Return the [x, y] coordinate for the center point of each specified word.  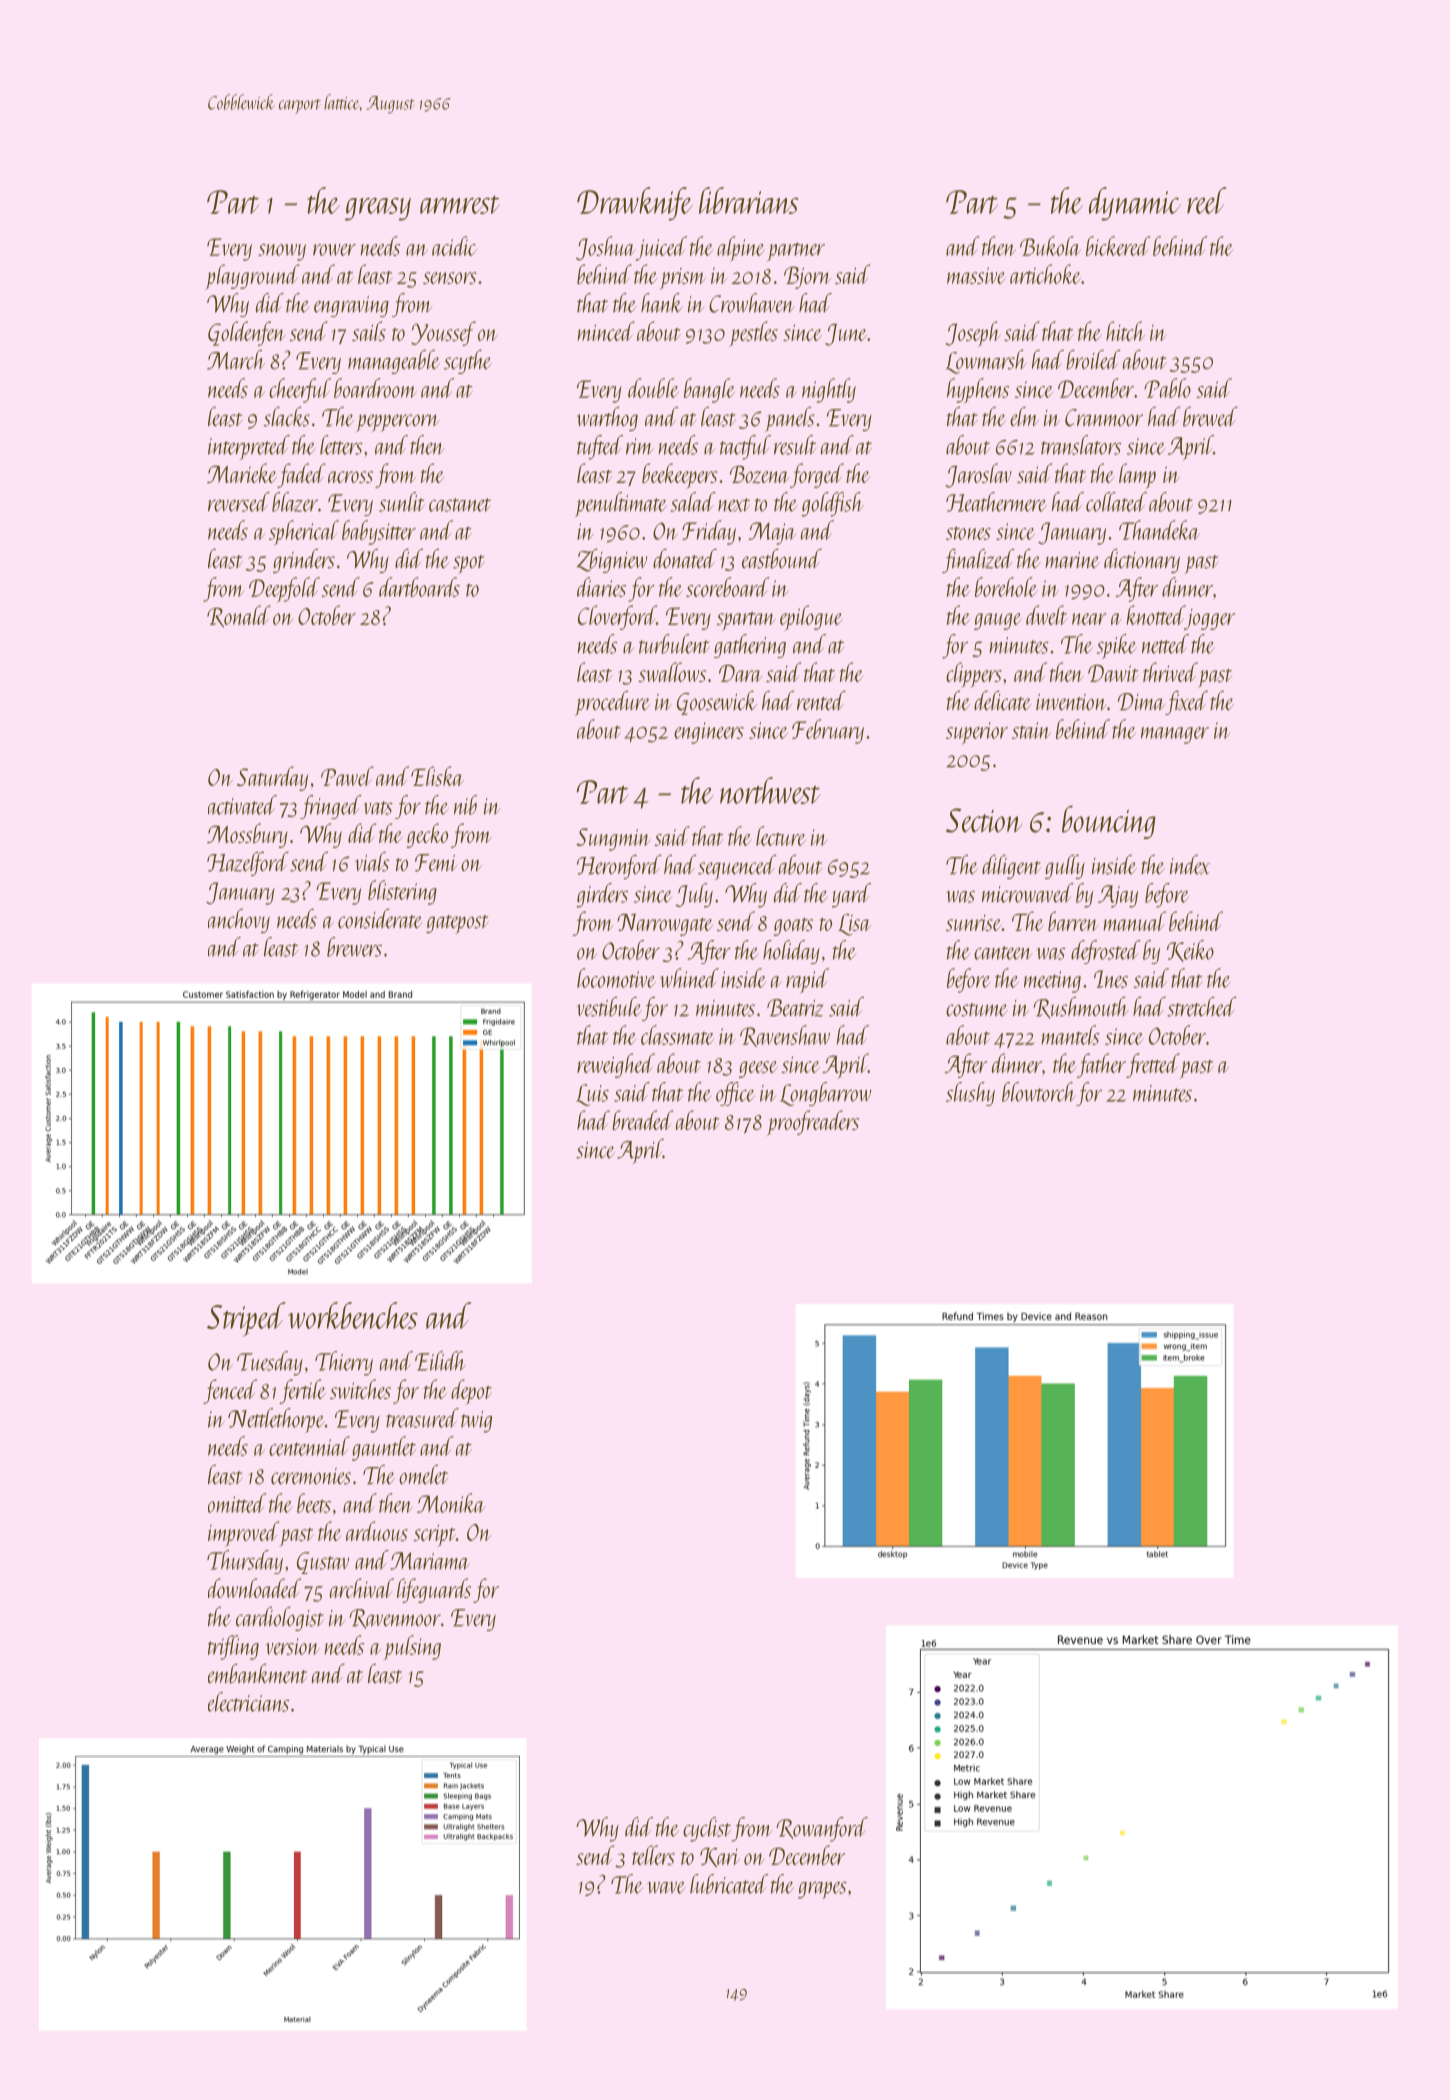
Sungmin [614, 839]
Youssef [443, 333]
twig [476, 1422]
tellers [653, 1855]
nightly [829, 390]
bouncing [1109, 822]
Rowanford [822, 1829]
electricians [248, 1702]
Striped [246, 1319]
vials [372, 862]
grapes [822, 1890]
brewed [1210, 417]
